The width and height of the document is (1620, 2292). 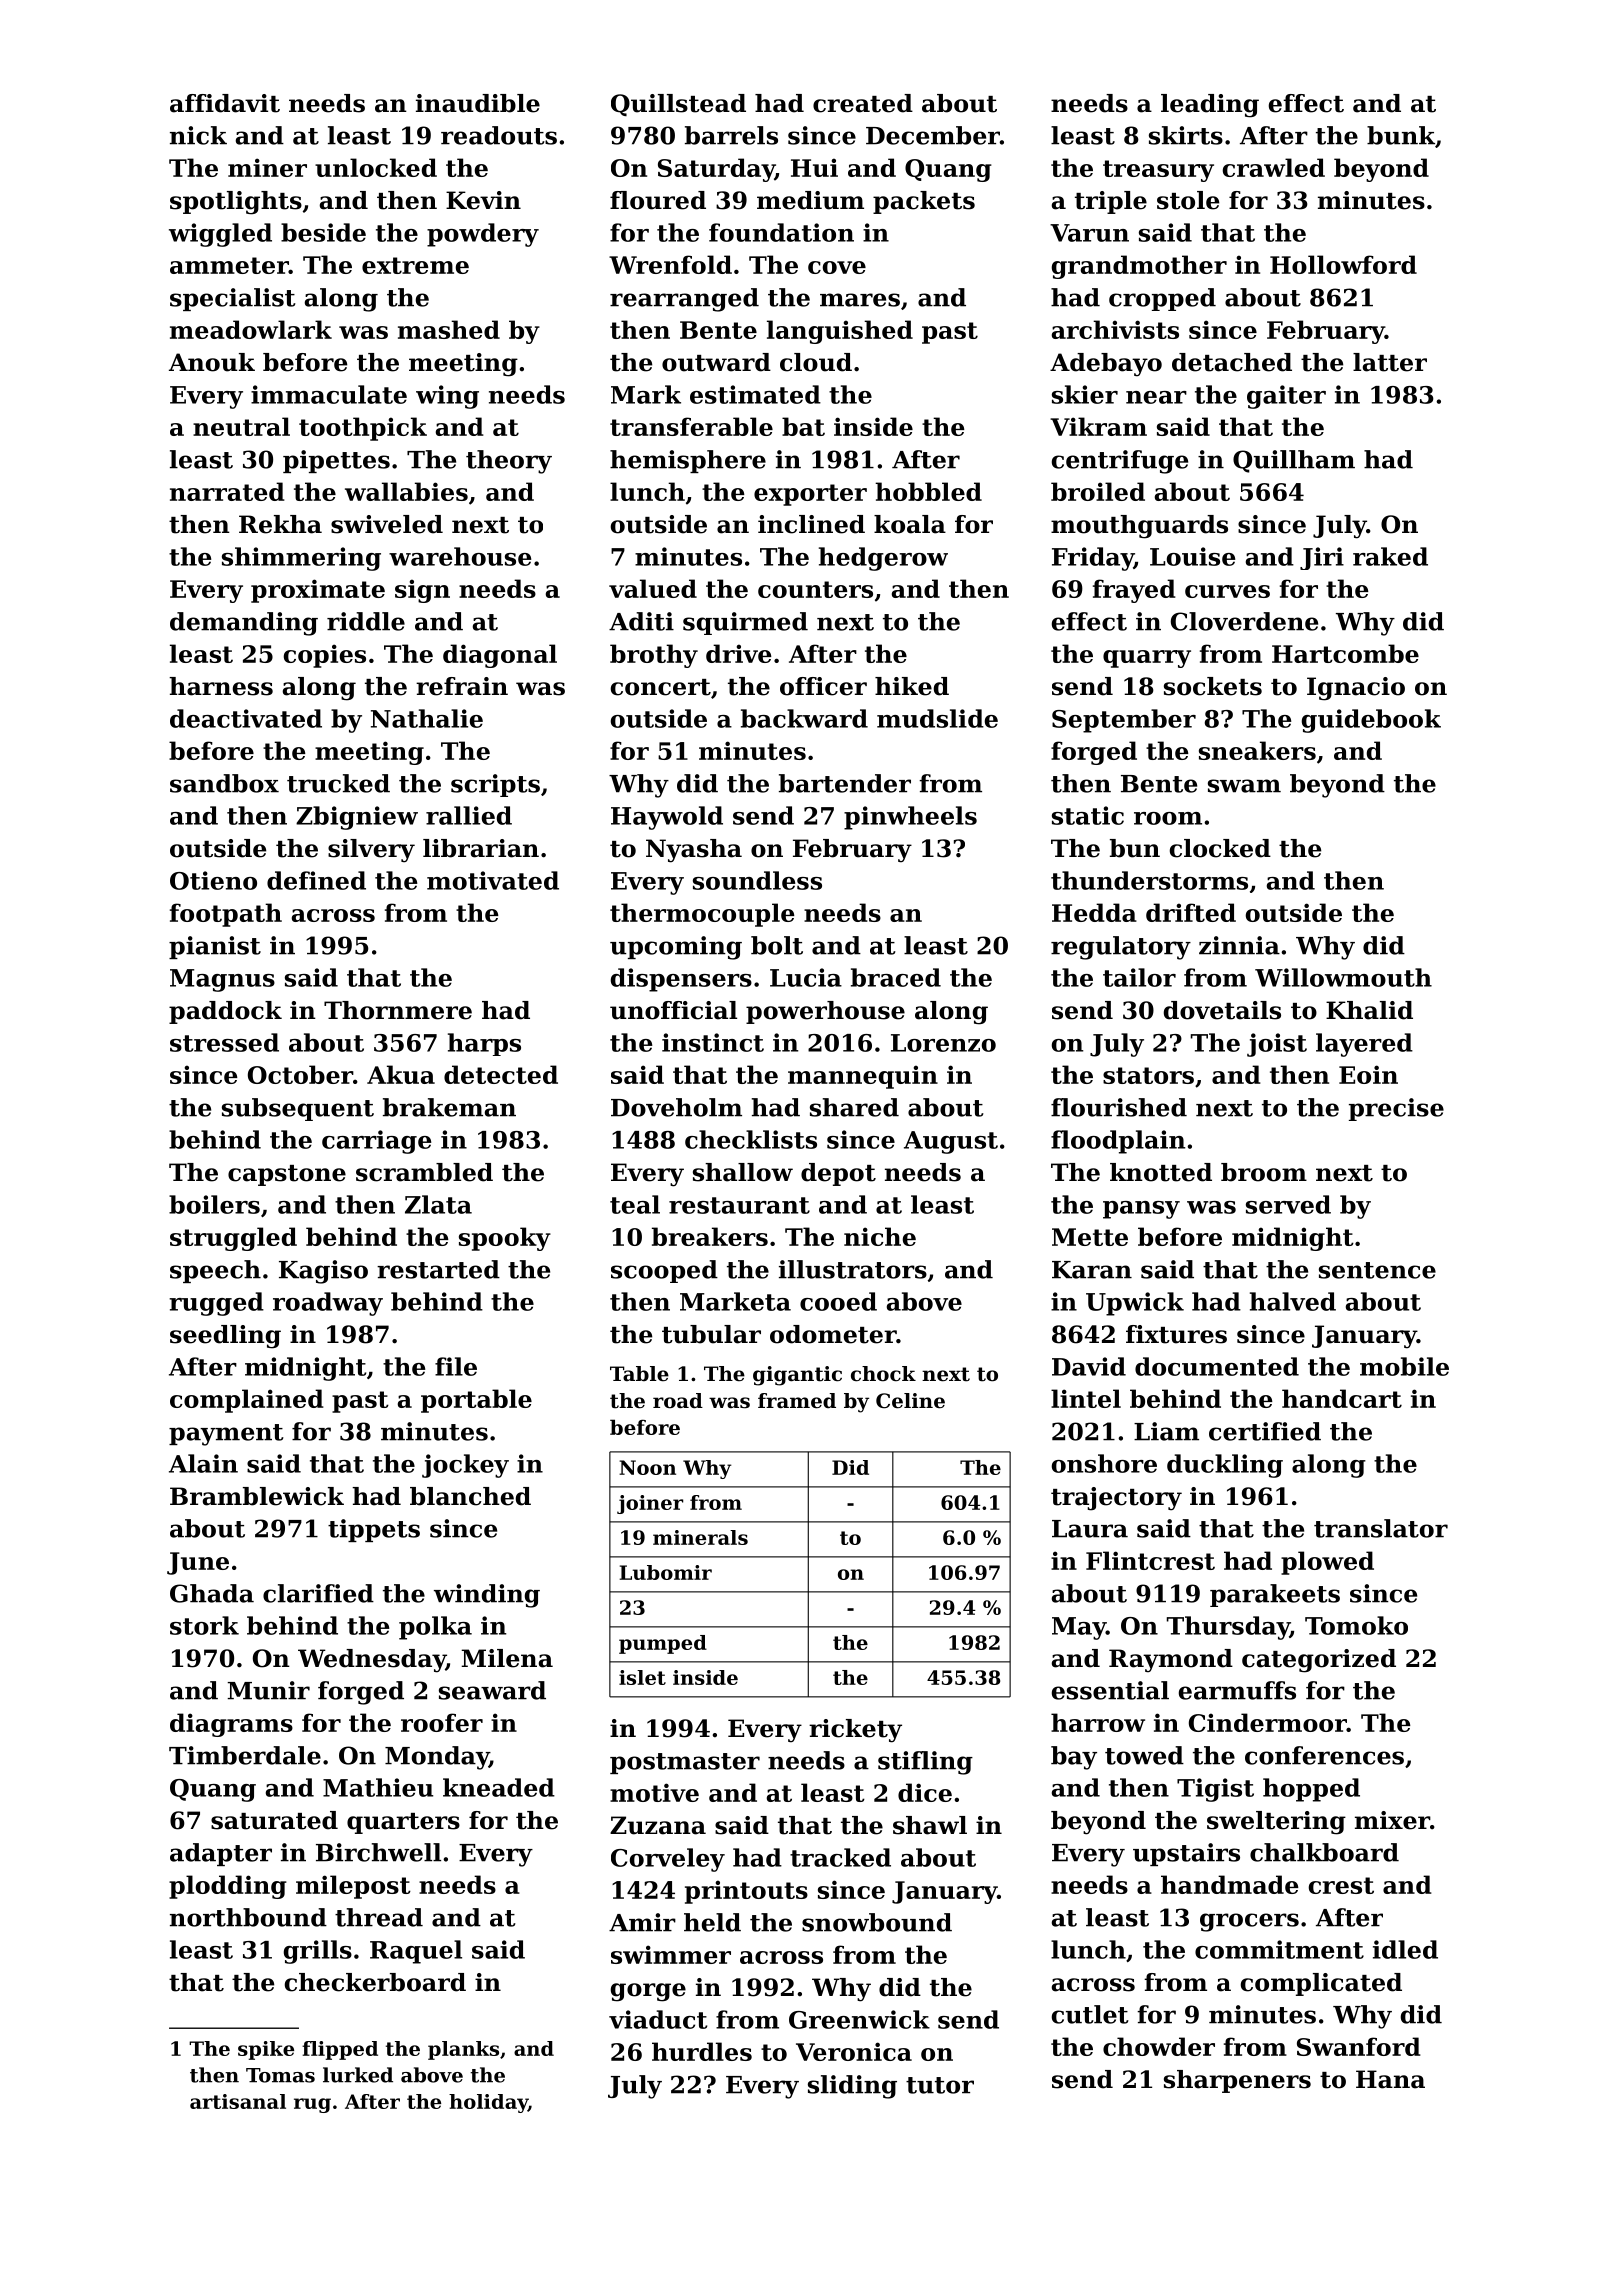 I want to click on artisanal, so click(x=238, y=2101).
